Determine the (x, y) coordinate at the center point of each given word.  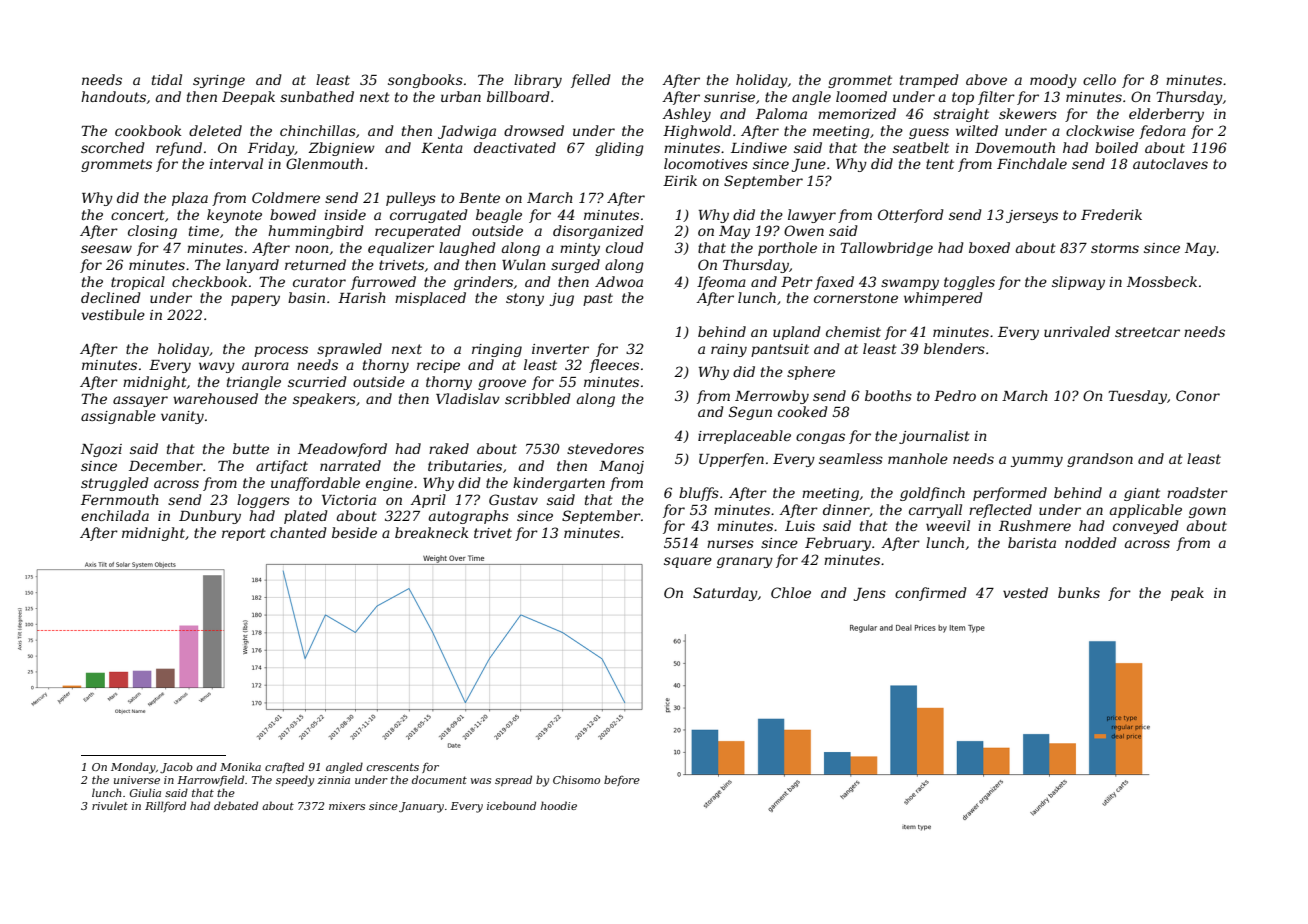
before (622, 780)
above (986, 79)
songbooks (425, 81)
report (244, 534)
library (538, 81)
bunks (1079, 592)
